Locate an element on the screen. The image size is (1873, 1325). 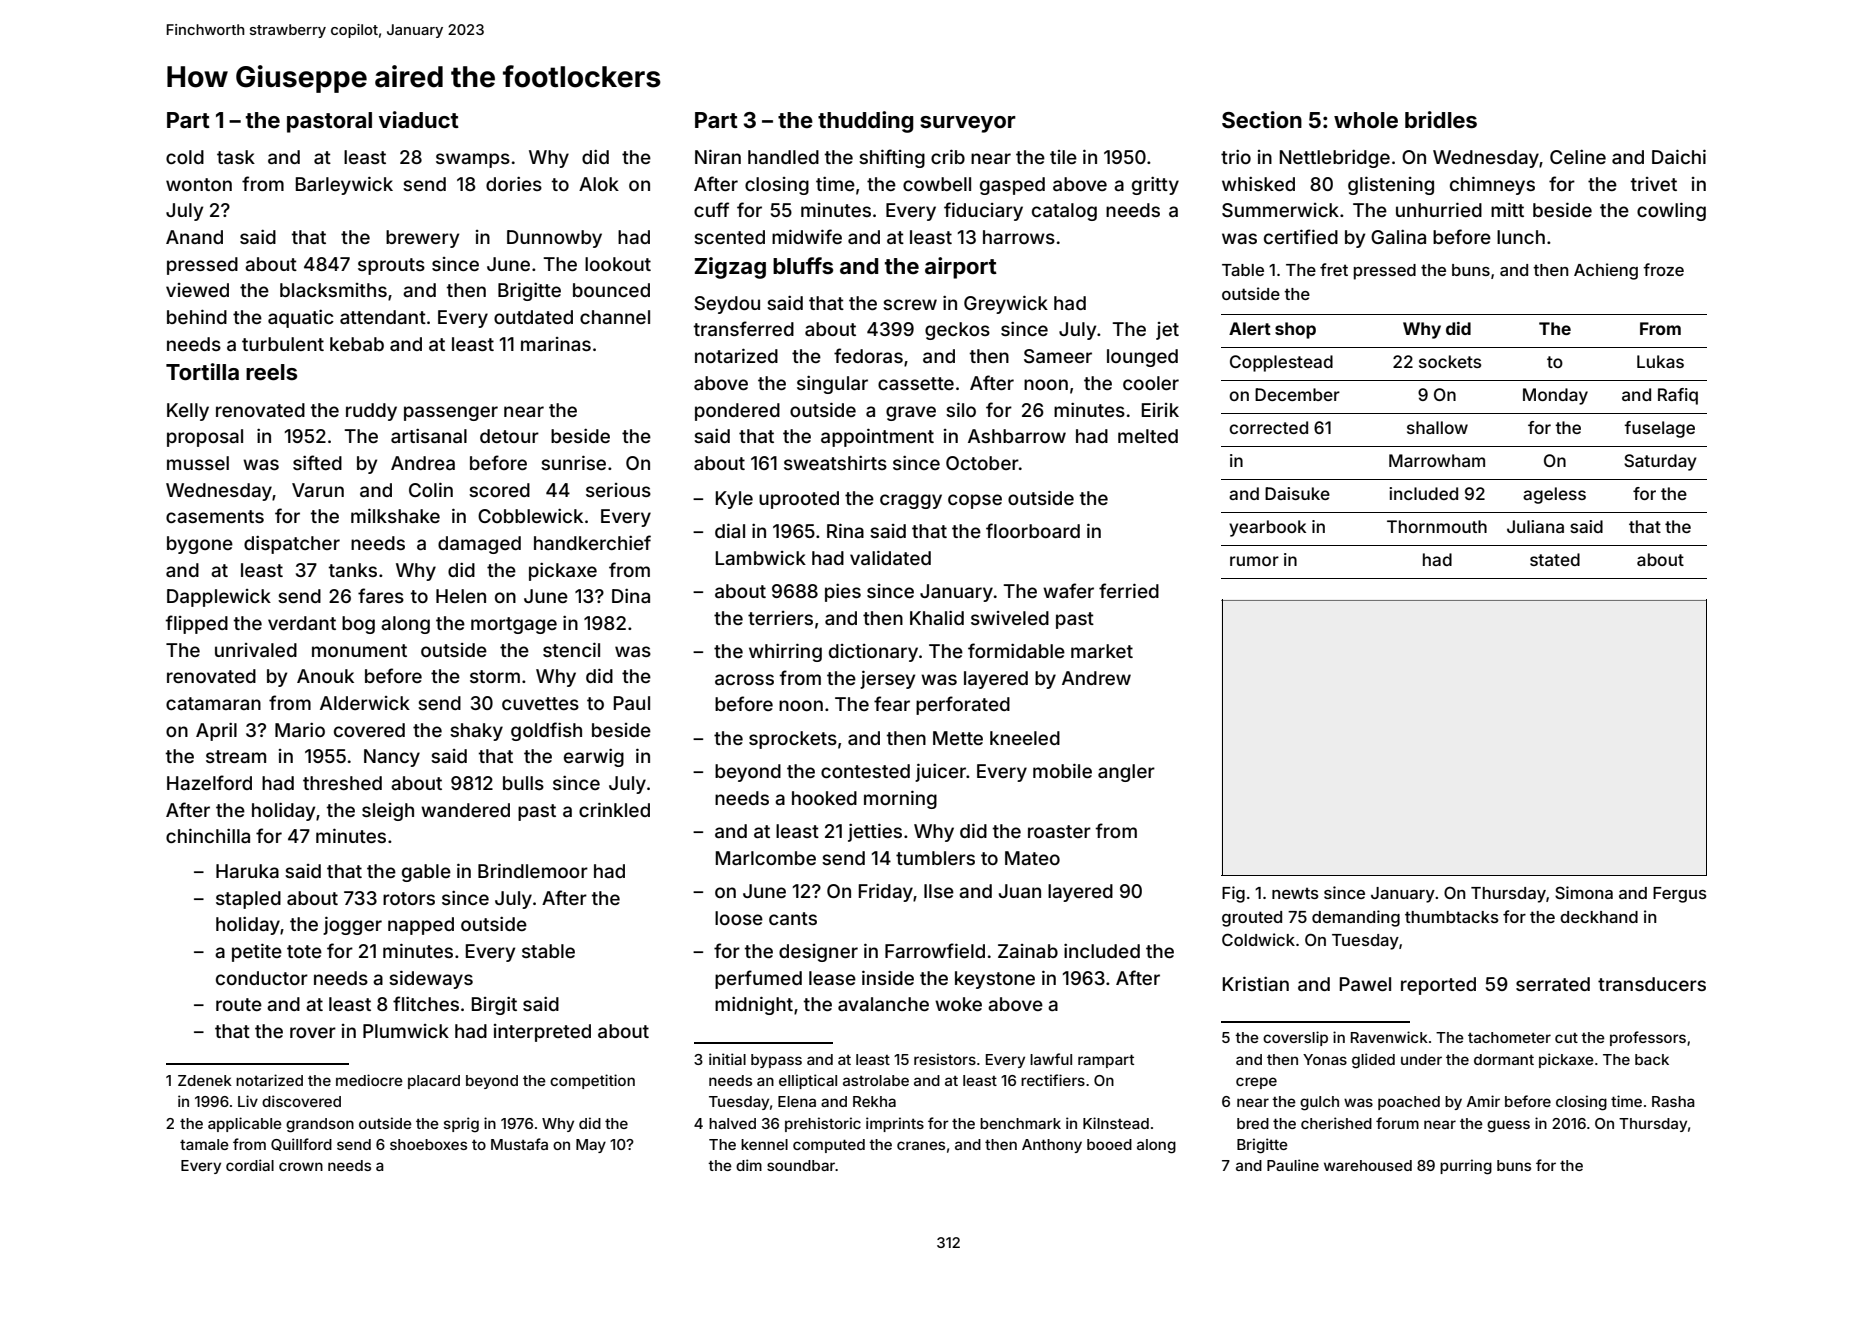
back is located at coordinates (1652, 1059).
